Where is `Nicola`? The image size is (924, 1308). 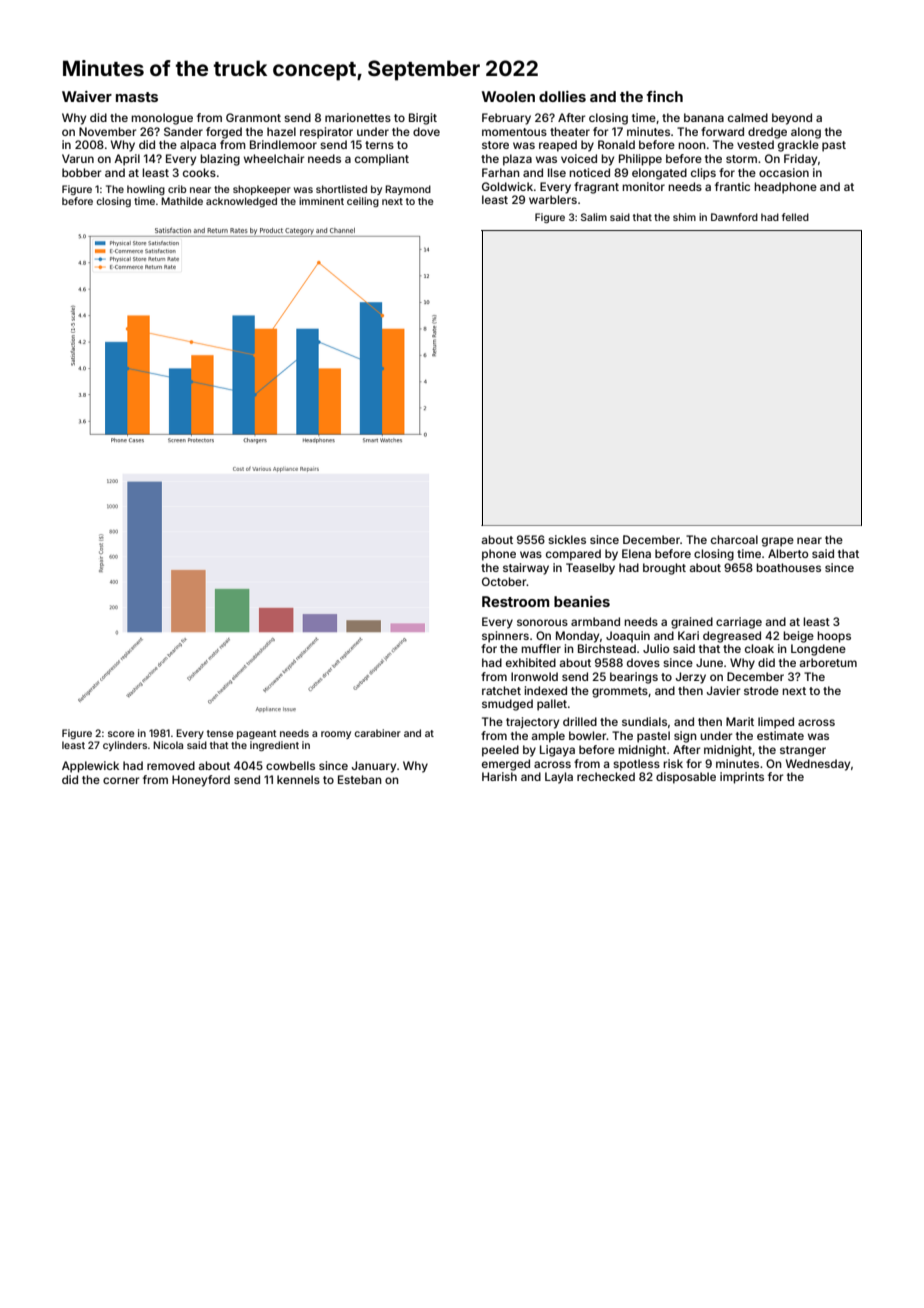 Nicola is located at coordinates (168, 745).
